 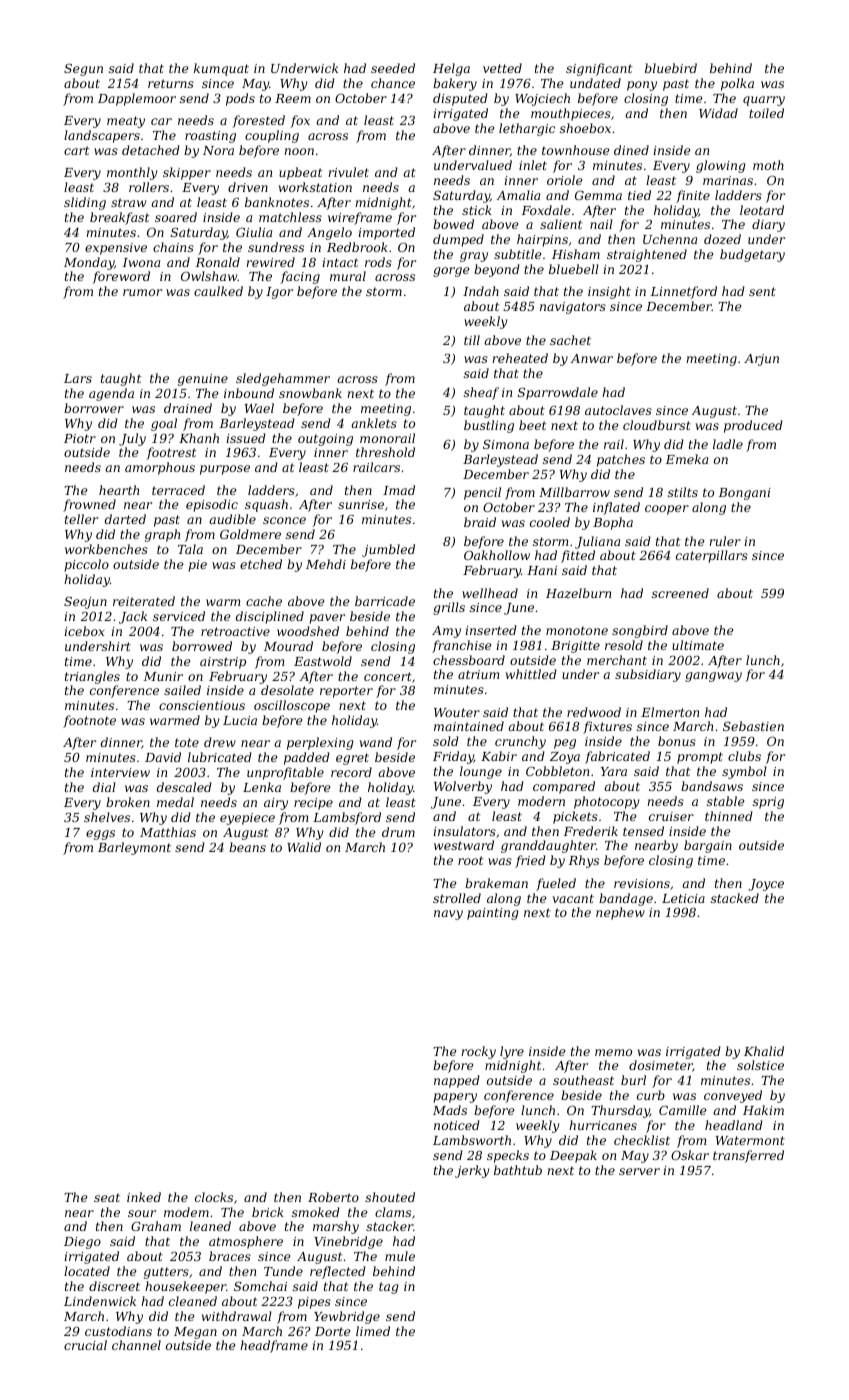 What do you see at coordinates (373, 1331) in the document?
I see `limed` at bounding box center [373, 1331].
